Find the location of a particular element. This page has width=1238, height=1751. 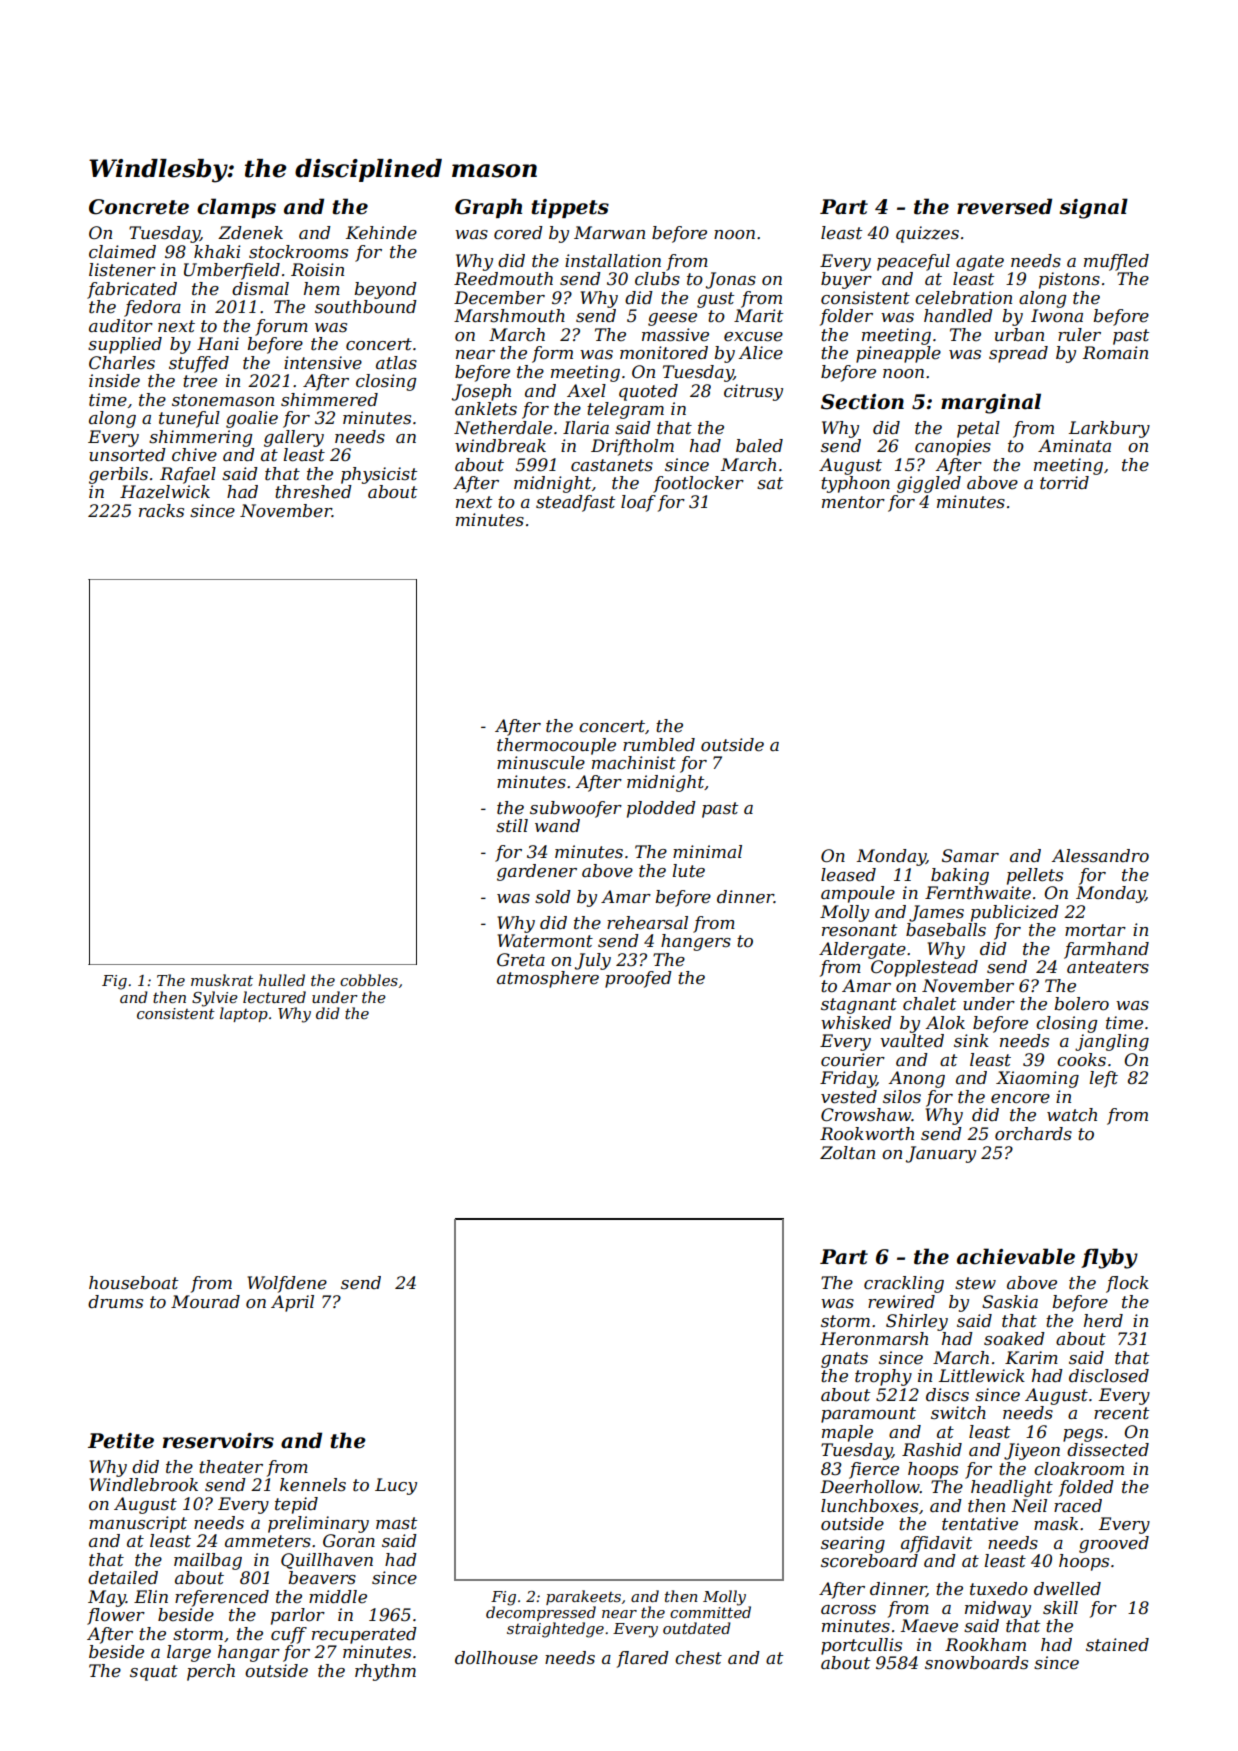

flyby is located at coordinates (1109, 1258).
